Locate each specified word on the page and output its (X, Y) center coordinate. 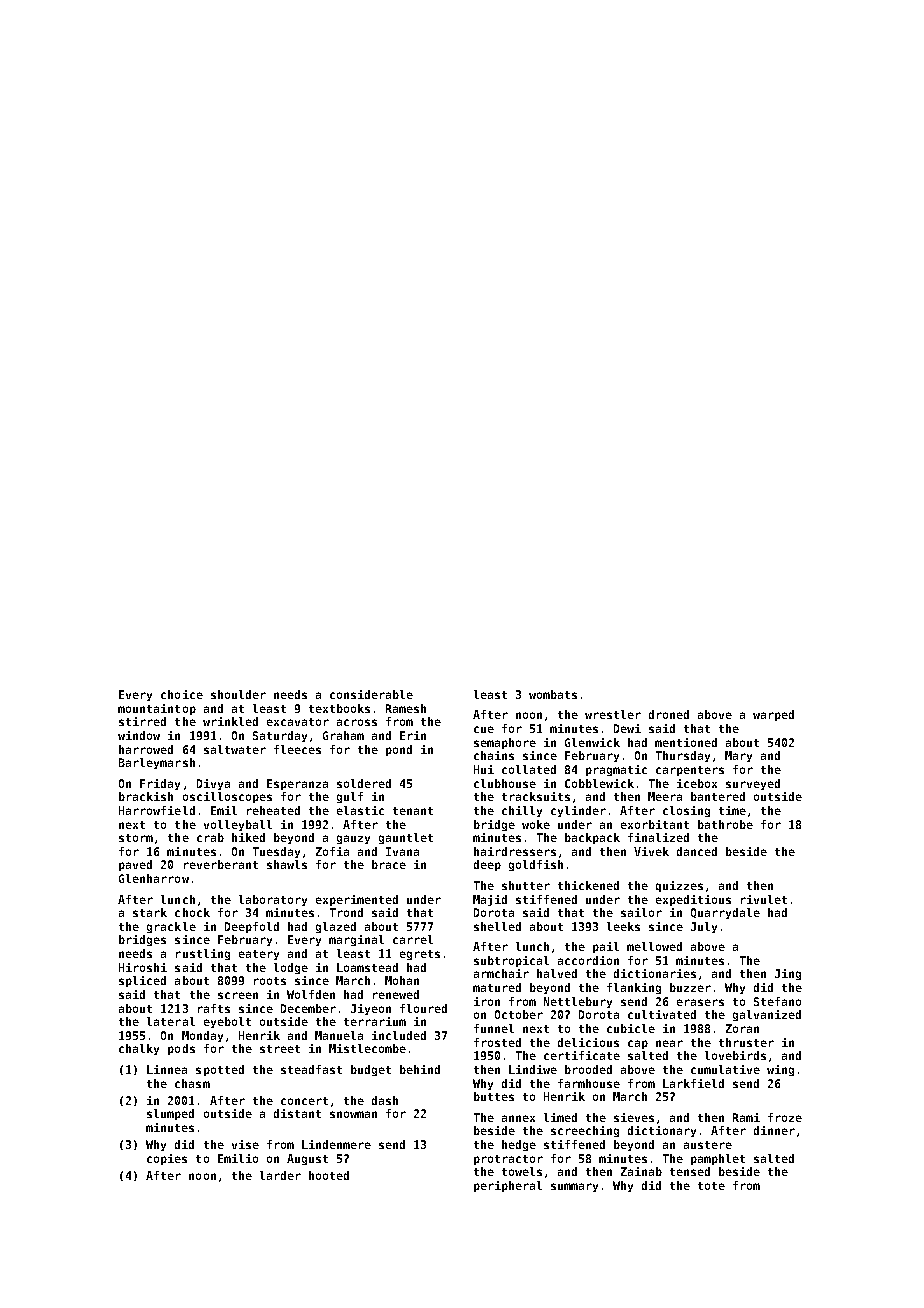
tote (711, 1186)
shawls (287, 864)
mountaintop (157, 709)
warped (773, 715)
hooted (329, 1175)
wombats (553, 694)
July (704, 927)
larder (280, 1175)
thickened (588, 885)
